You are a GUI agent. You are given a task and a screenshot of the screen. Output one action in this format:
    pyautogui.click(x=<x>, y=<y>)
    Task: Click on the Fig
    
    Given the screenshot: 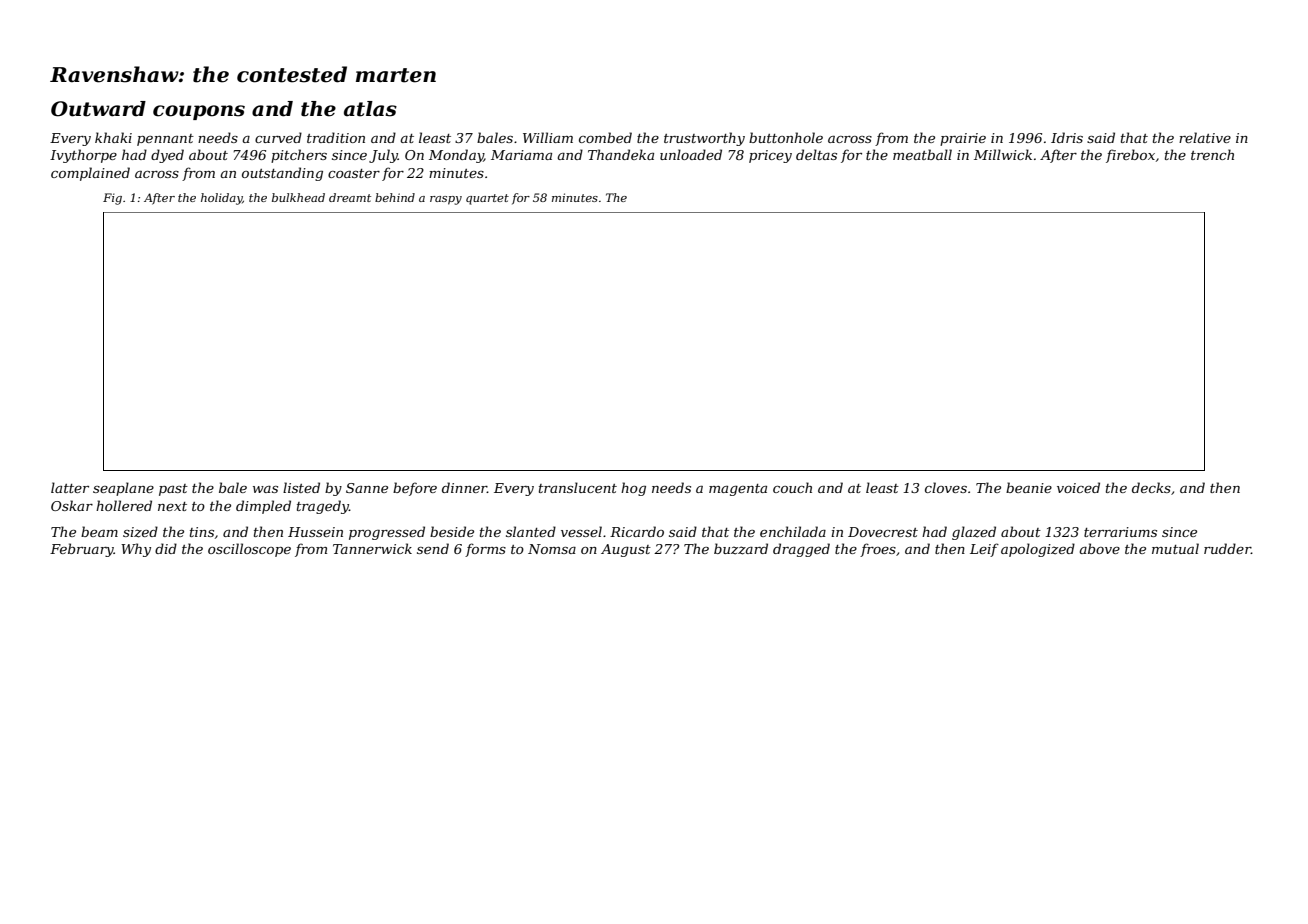 What is the action you would take?
    pyautogui.click(x=112, y=199)
